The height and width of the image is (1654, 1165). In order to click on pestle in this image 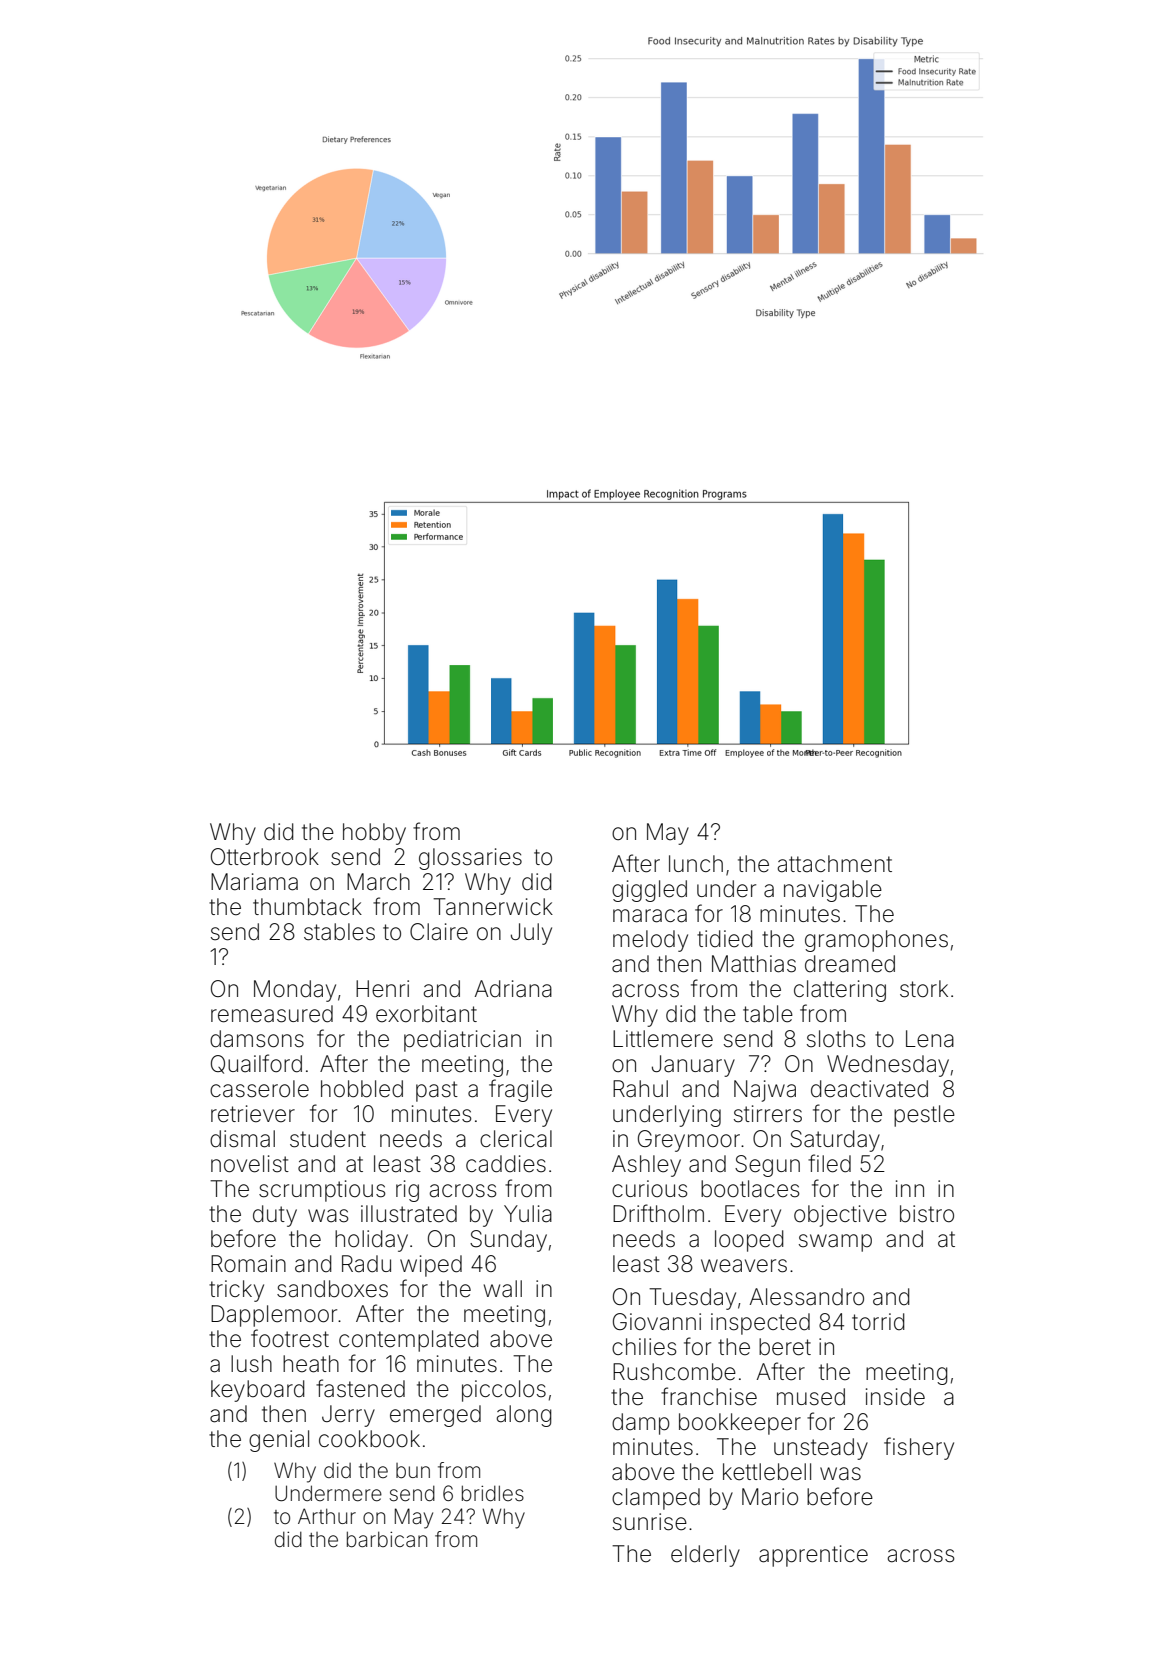, I will do `click(924, 1116)`.
